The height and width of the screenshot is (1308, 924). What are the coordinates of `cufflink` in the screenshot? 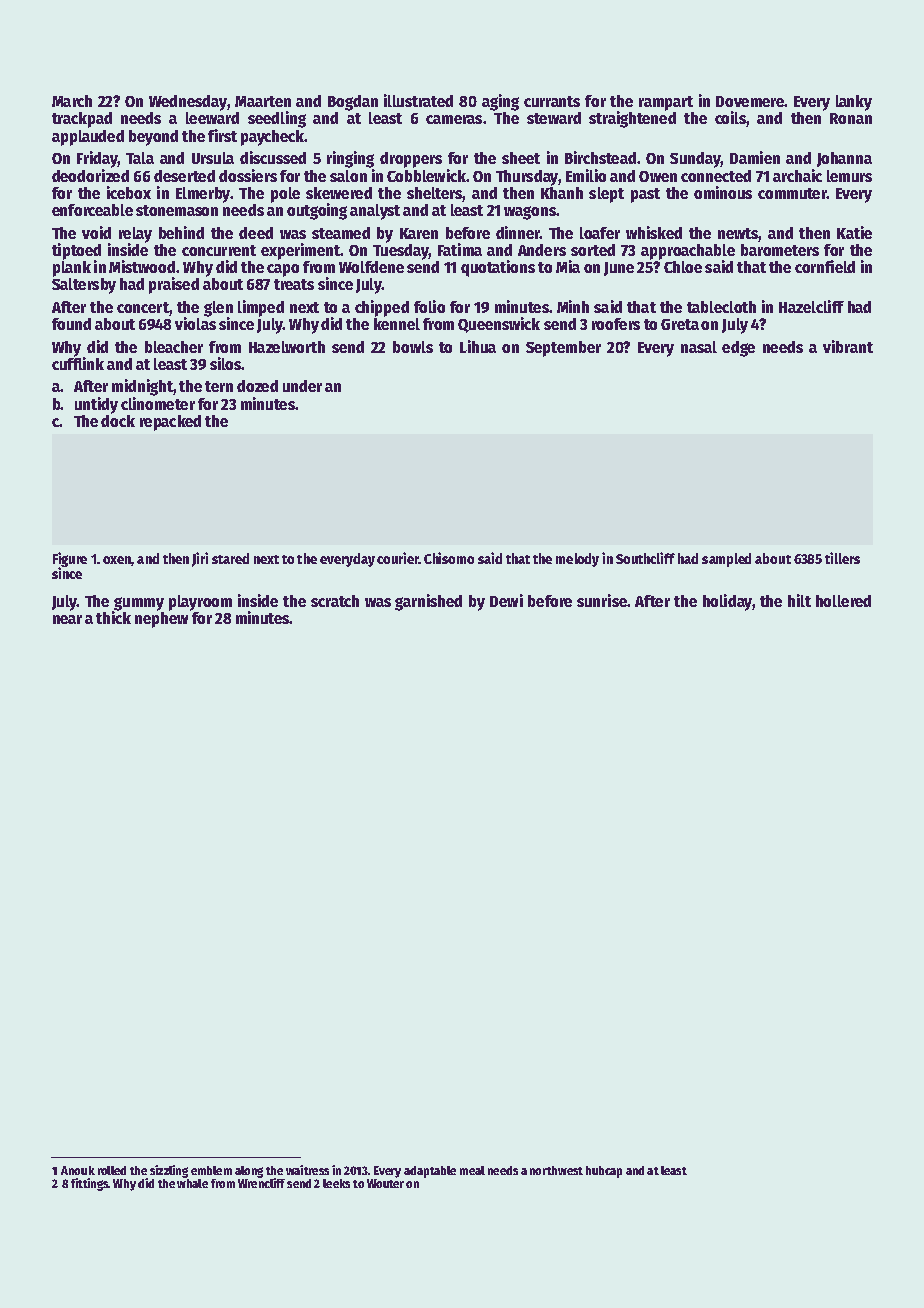 It's located at (78, 363).
